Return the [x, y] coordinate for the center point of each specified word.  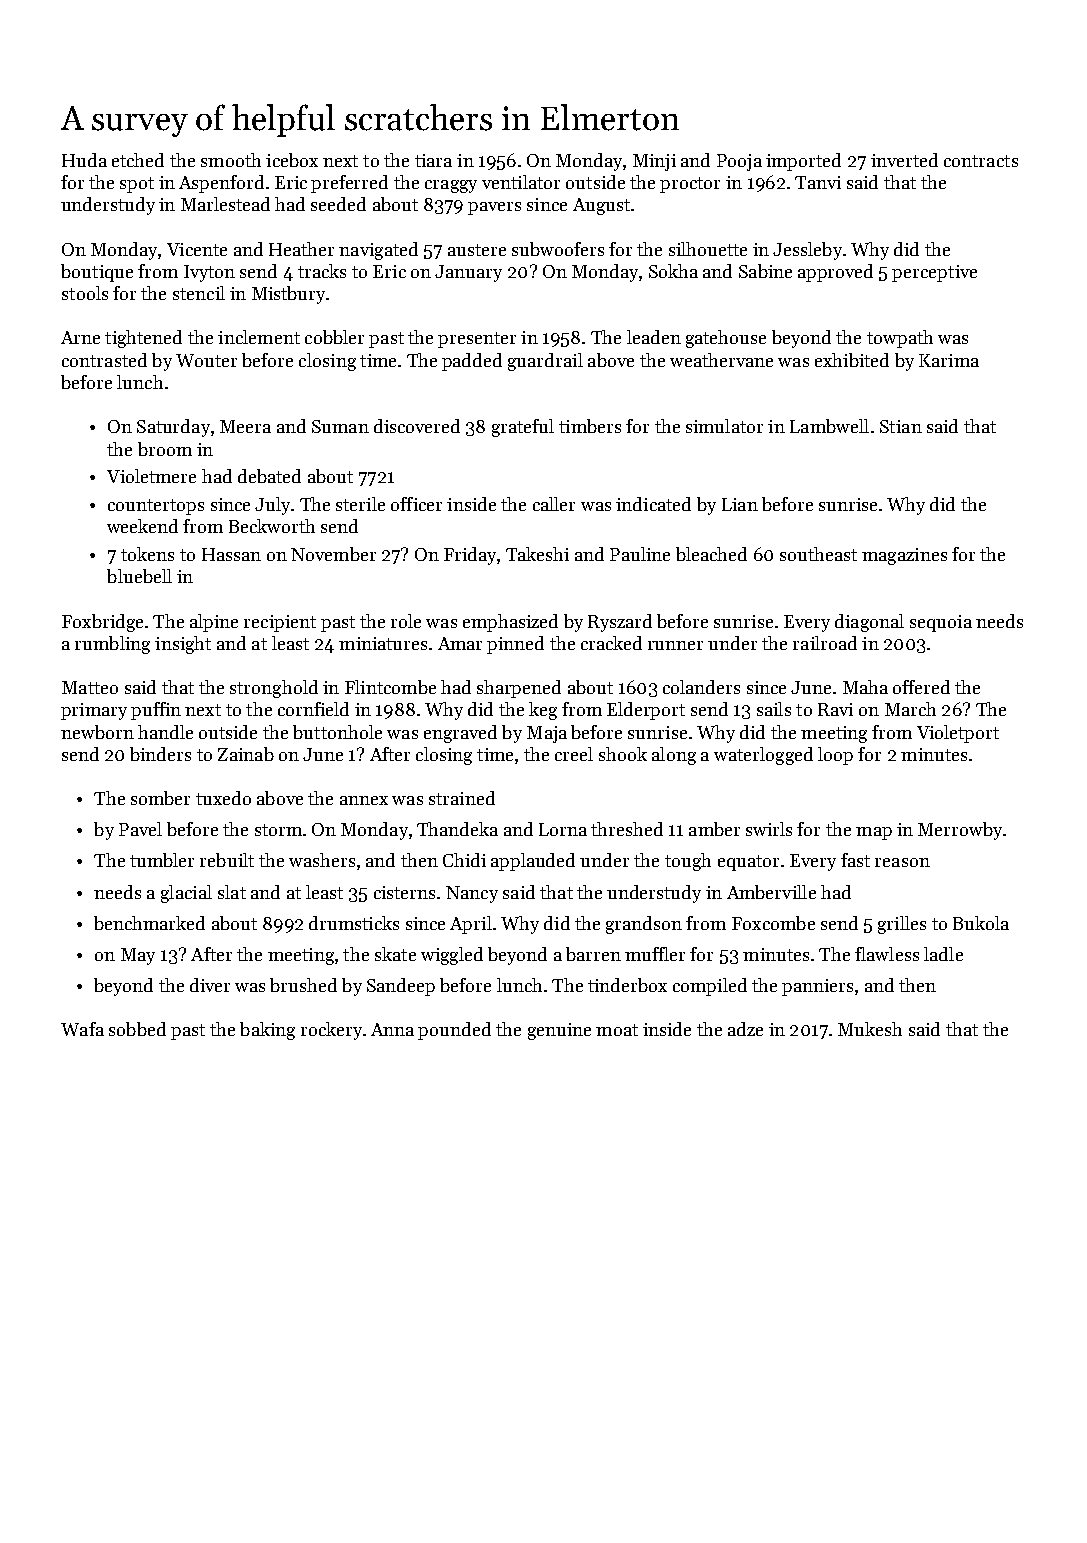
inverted [904, 160]
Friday [470, 556]
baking [267, 1031]
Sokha [673, 271]
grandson [644, 925]
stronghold [274, 689]
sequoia [941, 623]
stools [85, 293]
